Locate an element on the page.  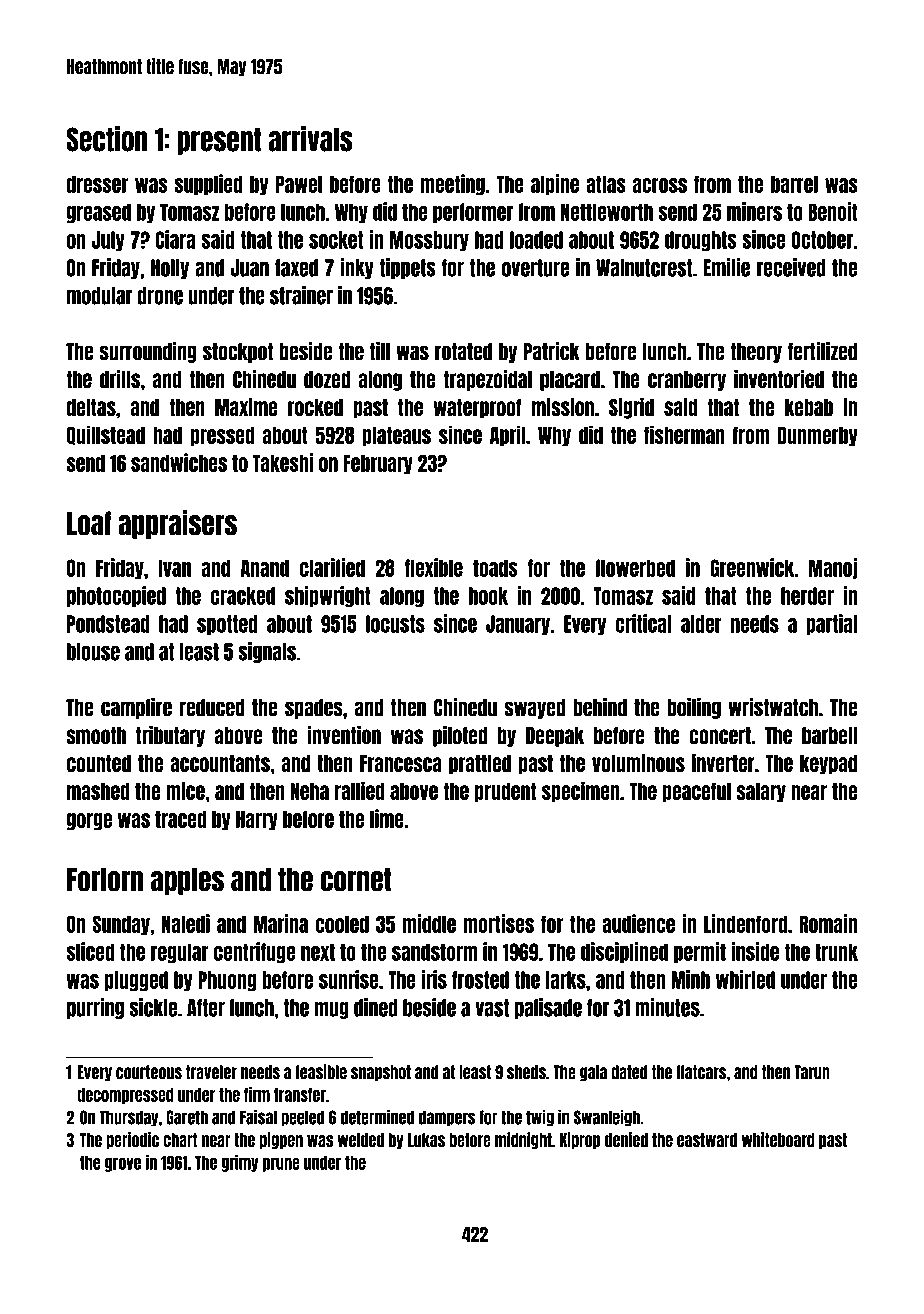
swayed is located at coordinates (535, 709).
